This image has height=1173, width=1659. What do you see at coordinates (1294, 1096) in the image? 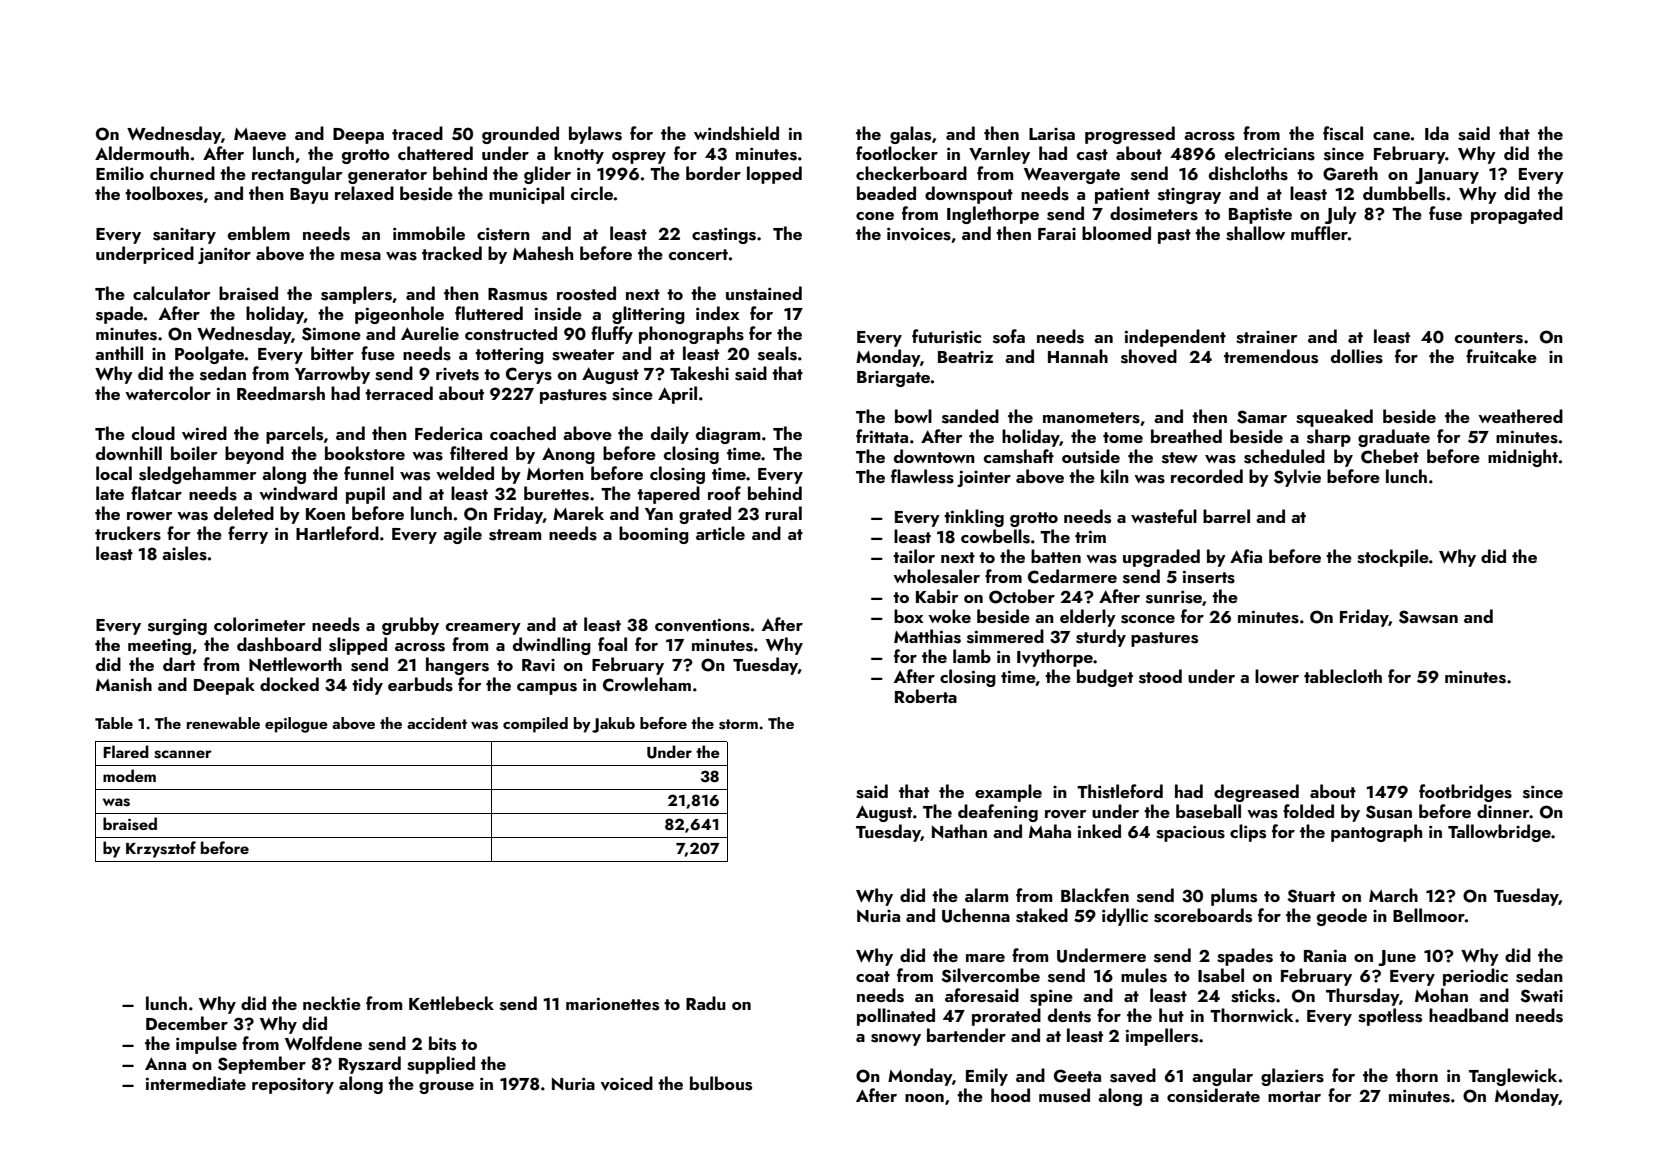
I see `mortar` at bounding box center [1294, 1096].
